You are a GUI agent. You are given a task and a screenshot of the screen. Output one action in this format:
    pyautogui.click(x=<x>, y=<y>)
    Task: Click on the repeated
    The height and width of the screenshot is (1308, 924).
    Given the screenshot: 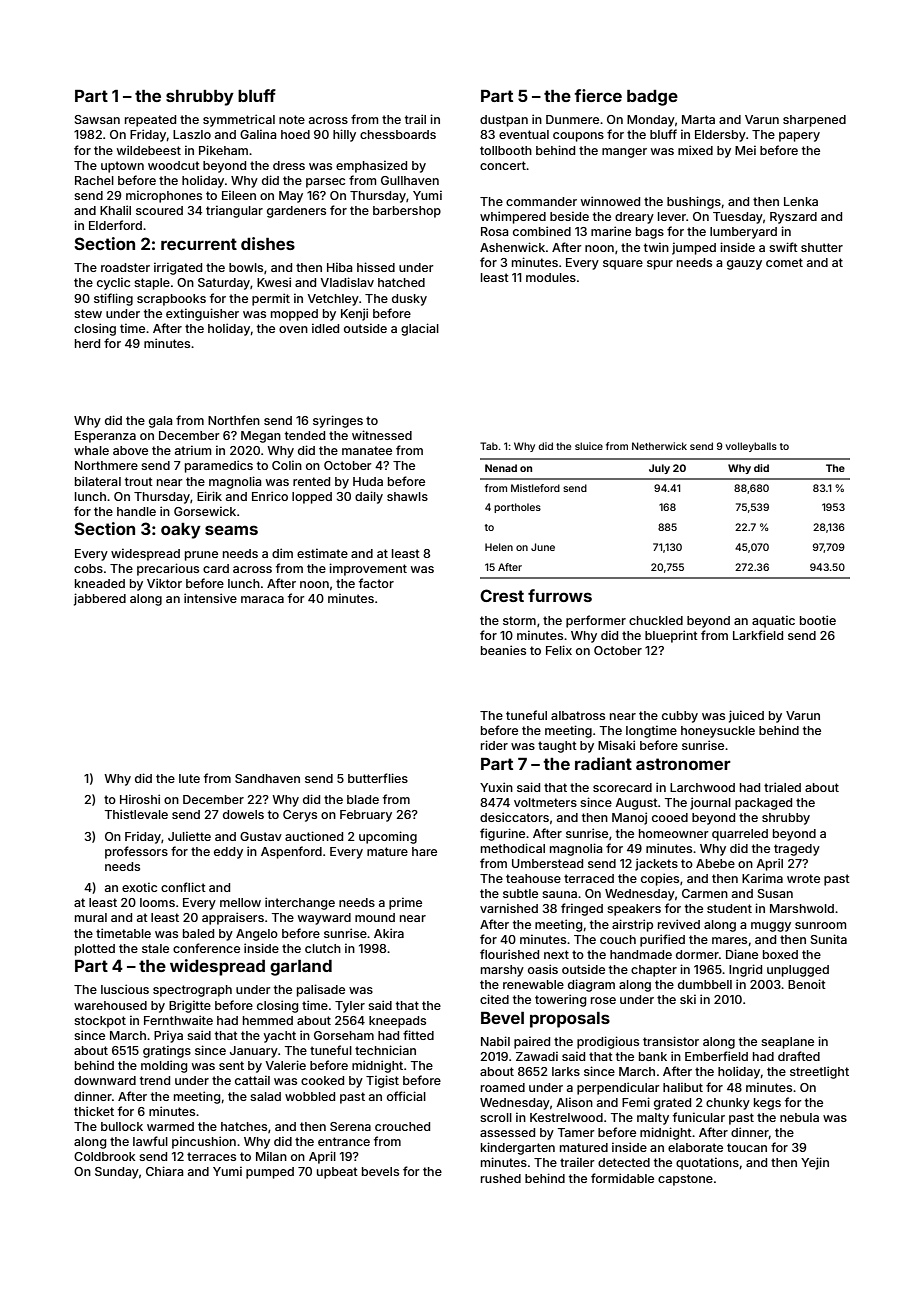 What is the action you would take?
    pyautogui.click(x=150, y=121)
